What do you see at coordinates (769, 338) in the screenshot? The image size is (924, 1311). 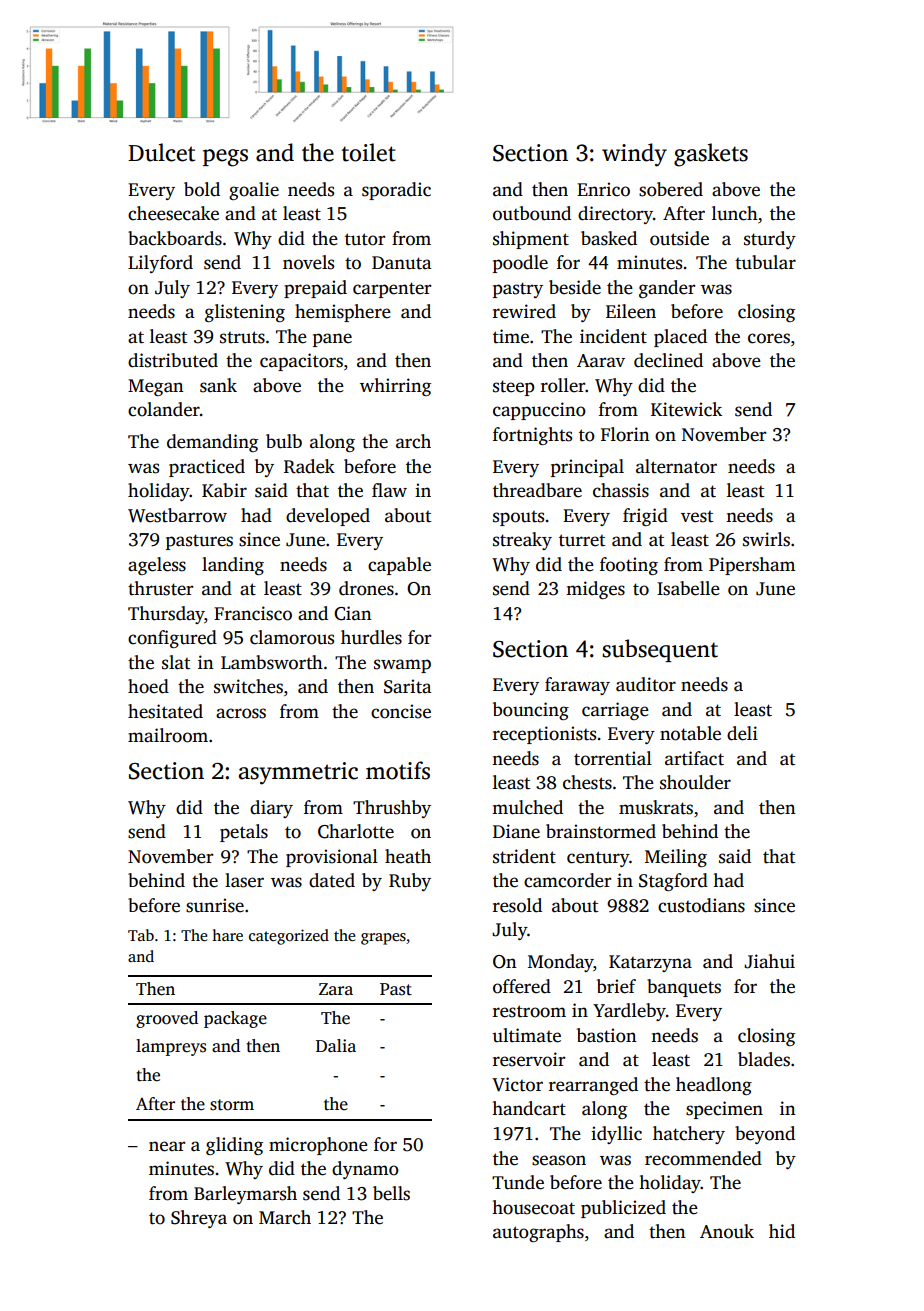 I see `cores` at bounding box center [769, 338].
